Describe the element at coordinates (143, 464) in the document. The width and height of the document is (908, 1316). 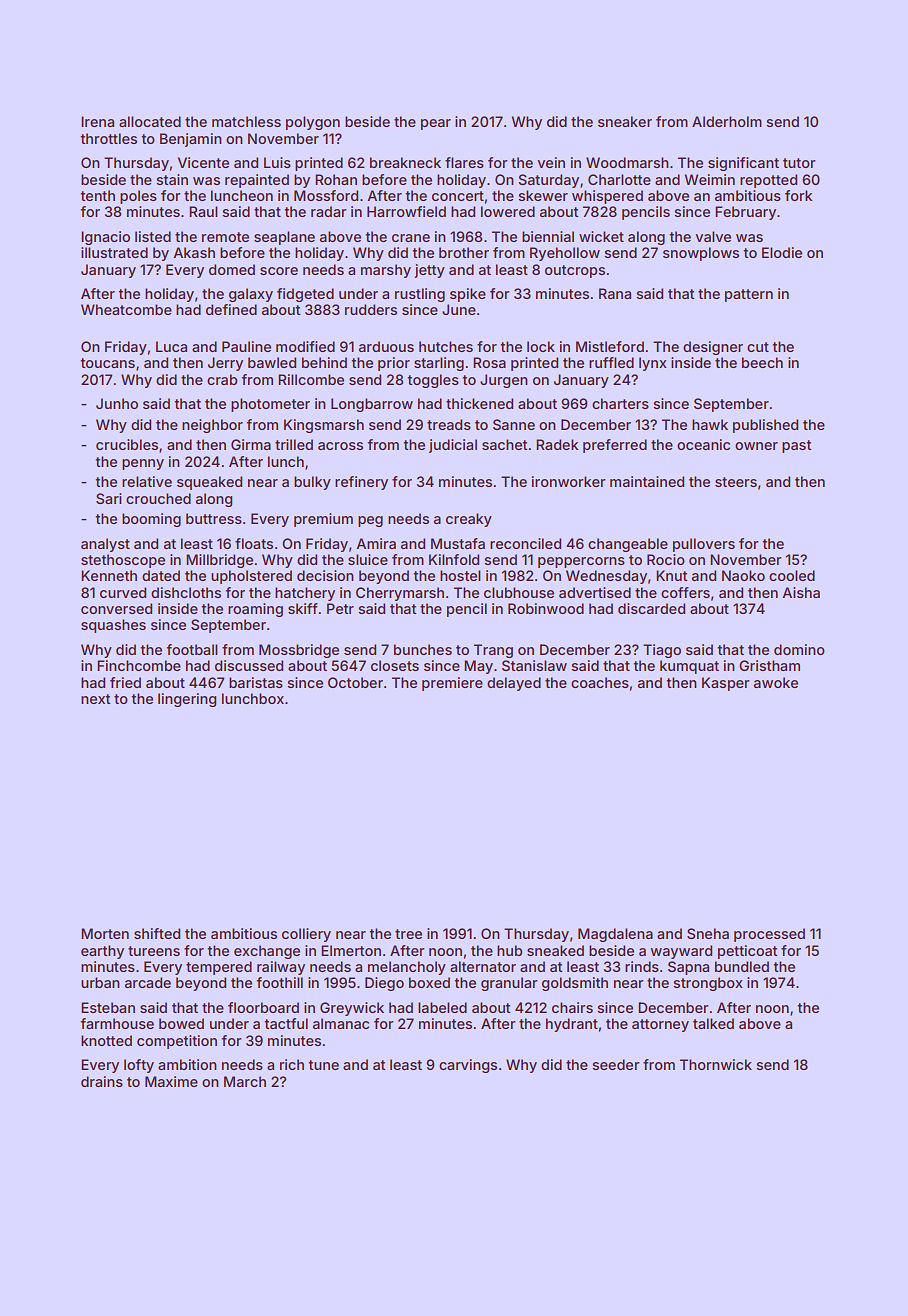
I see `penny` at that location.
